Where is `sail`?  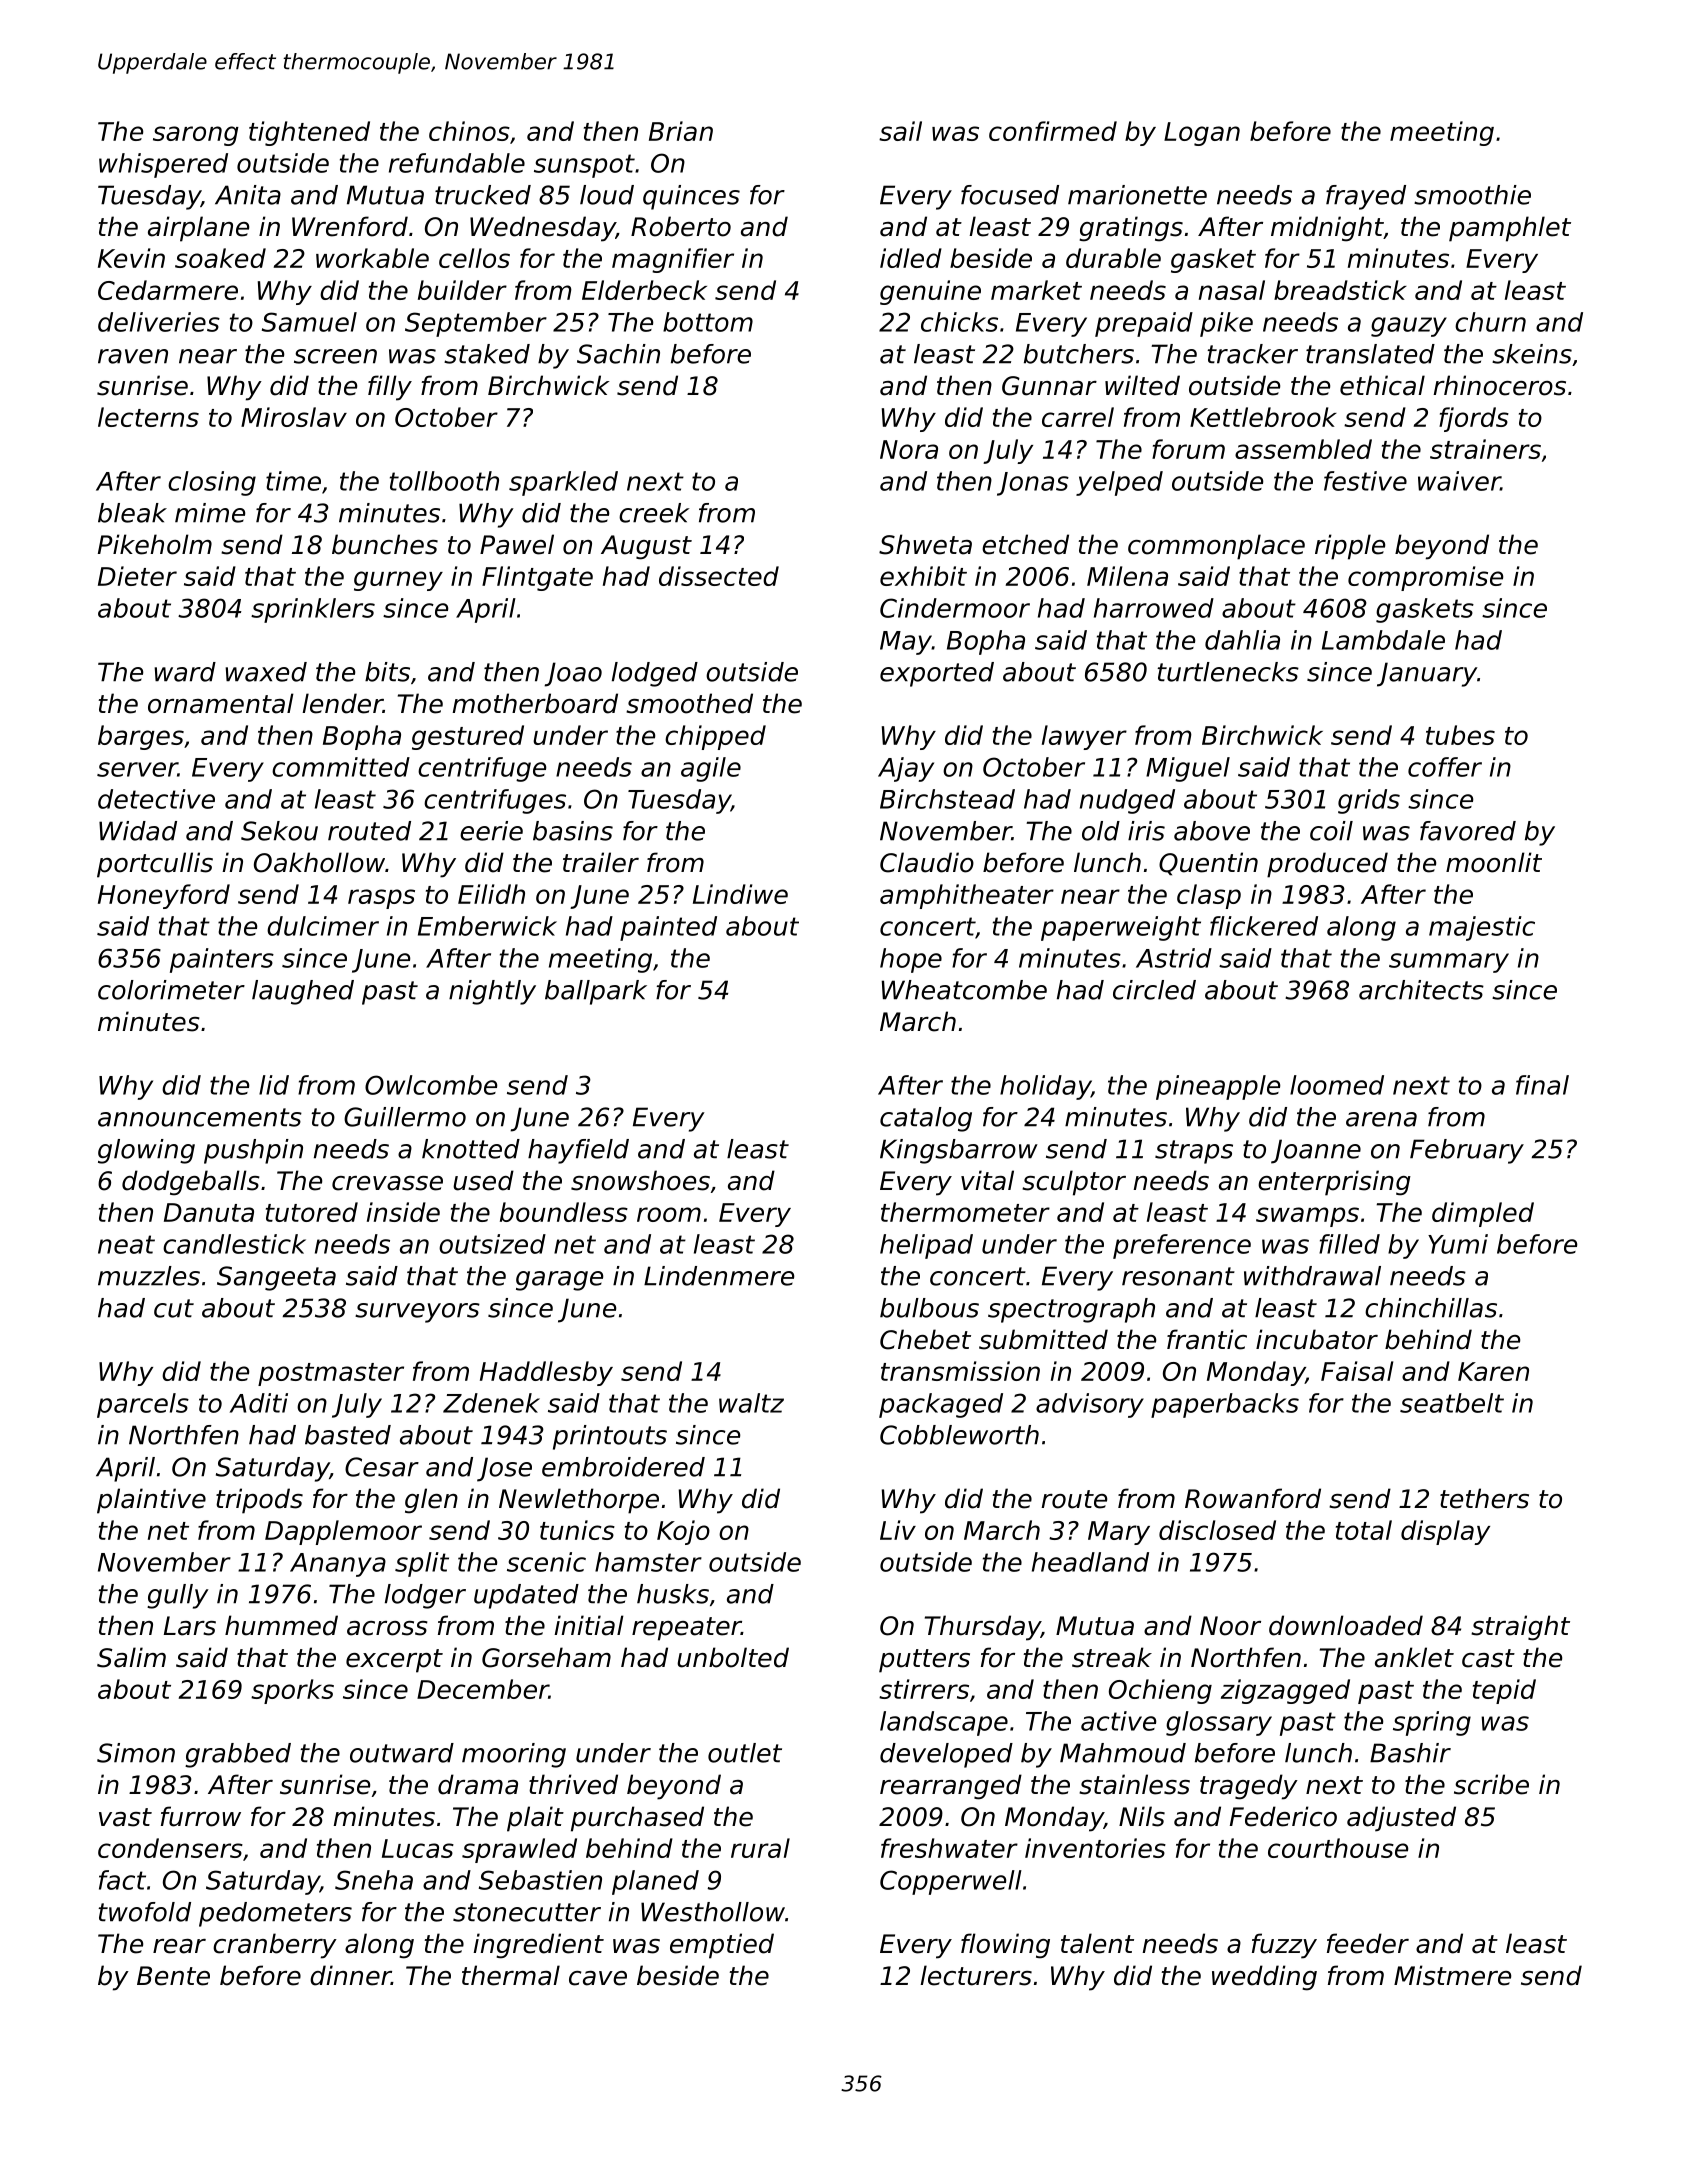 sail is located at coordinates (900, 131).
